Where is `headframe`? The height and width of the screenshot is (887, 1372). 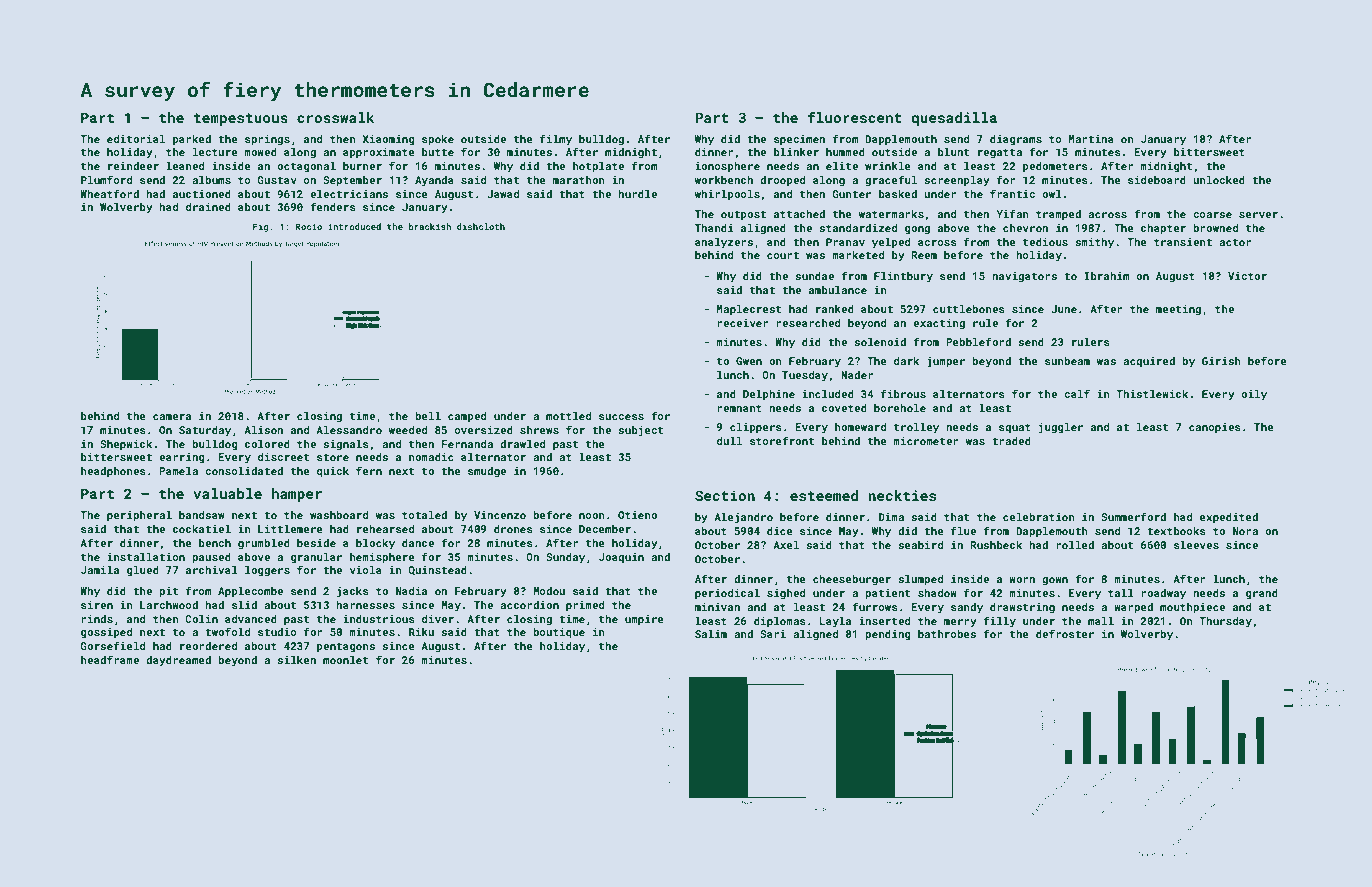
headframe is located at coordinates (110, 659).
